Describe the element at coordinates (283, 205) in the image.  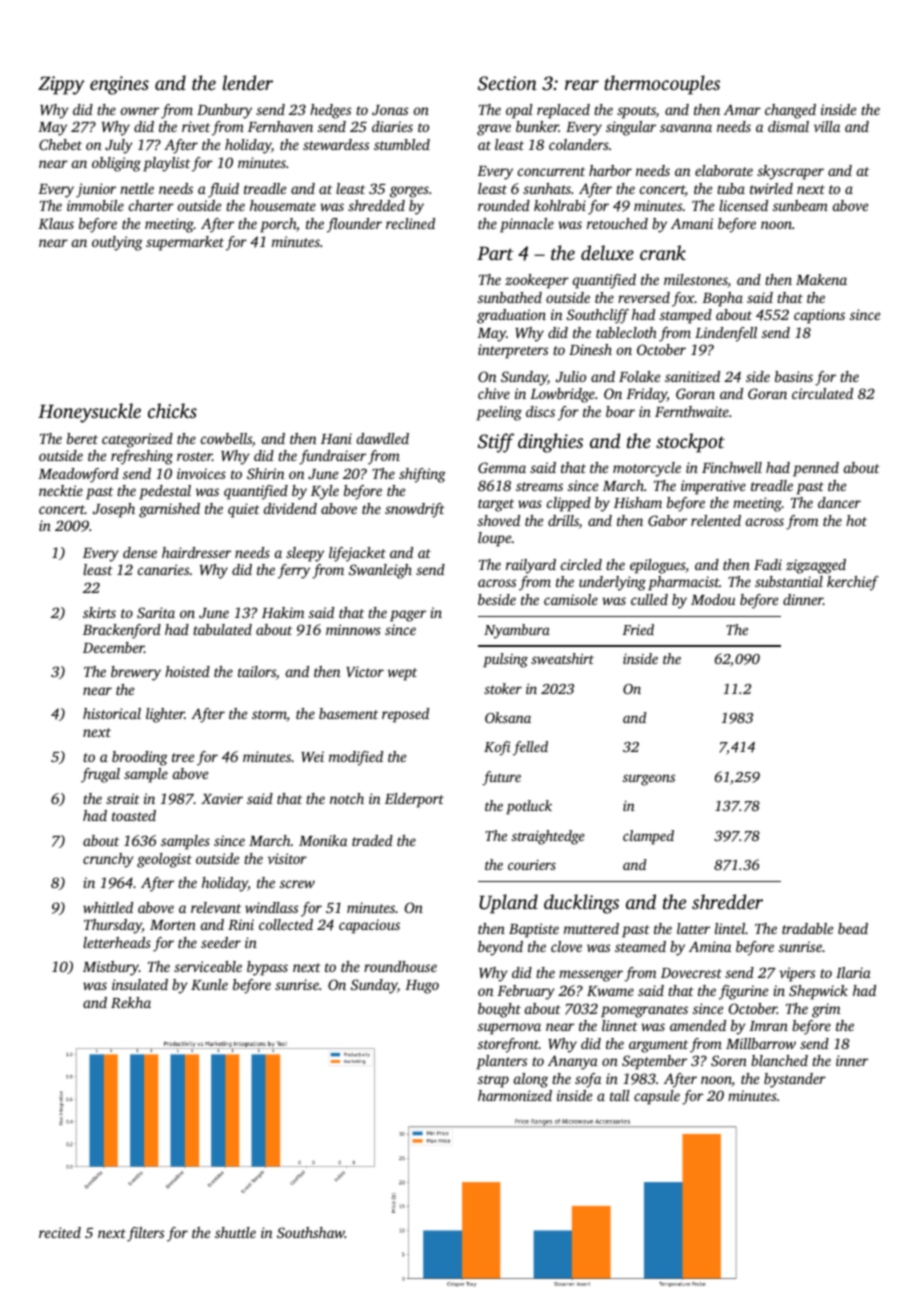
I see `housemate` at that location.
